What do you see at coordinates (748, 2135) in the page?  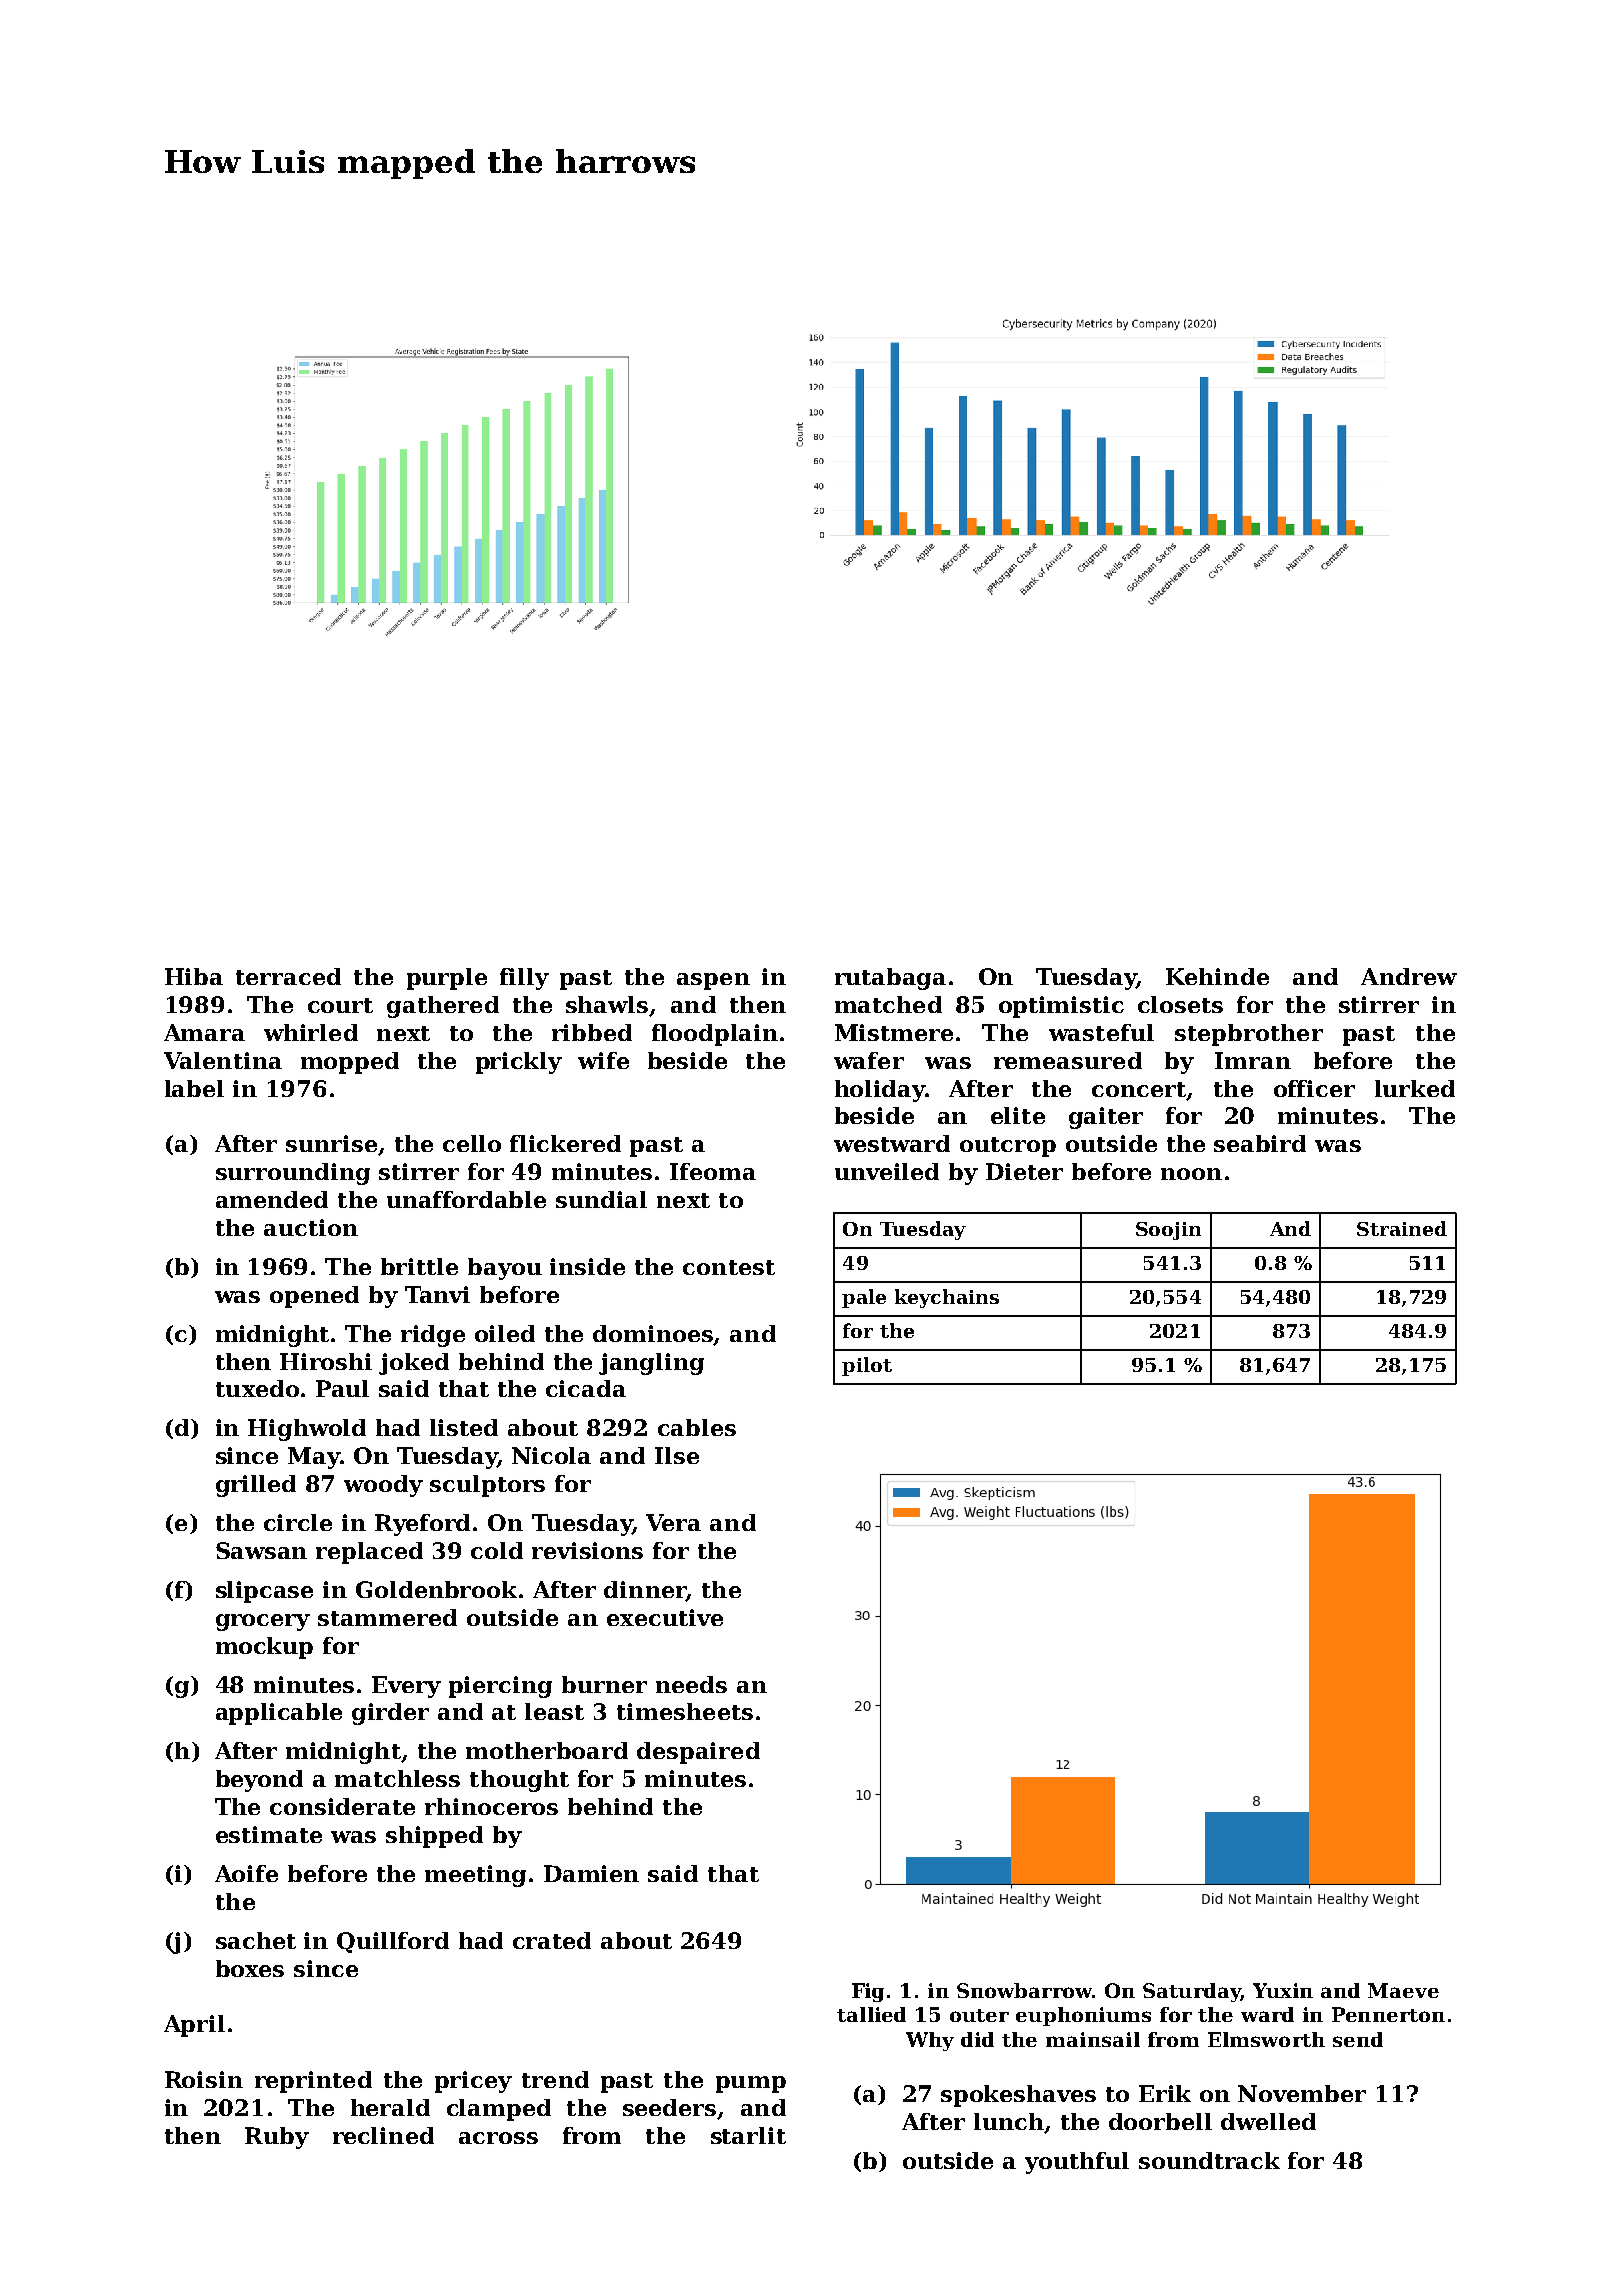 I see `starlit` at bounding box center [748, 2135].
